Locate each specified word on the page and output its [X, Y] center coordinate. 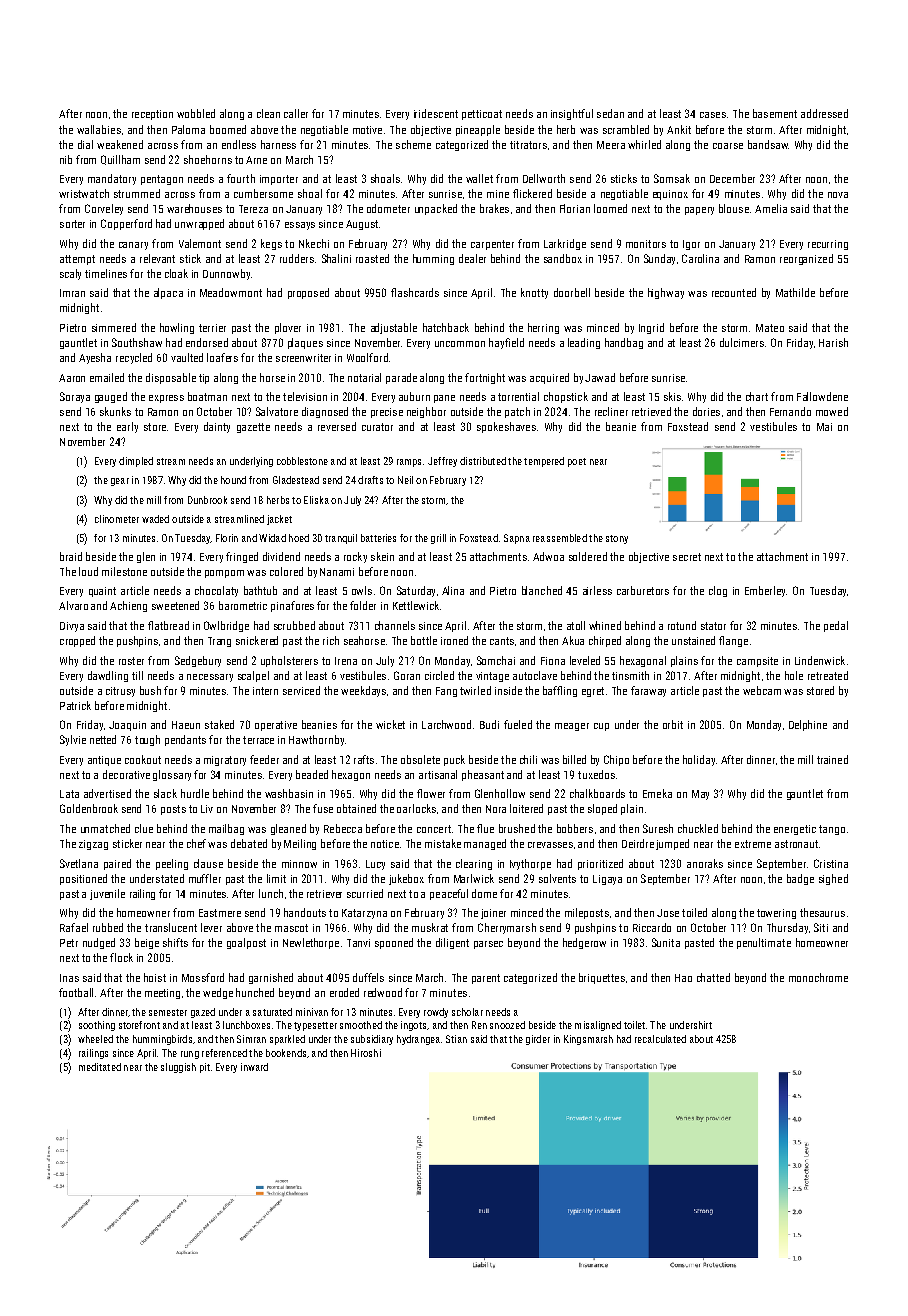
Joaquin [127, 726]
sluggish [178, 1068]
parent [486, 979]
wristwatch [84, 193]
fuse [323, 808]
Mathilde [795, 292]
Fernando [790, 411]
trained [832, 759]
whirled [644, 144]
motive [367, 130]
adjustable [394, 328]
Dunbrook [207, 500]
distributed [483, 461]
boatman [207, 396]
